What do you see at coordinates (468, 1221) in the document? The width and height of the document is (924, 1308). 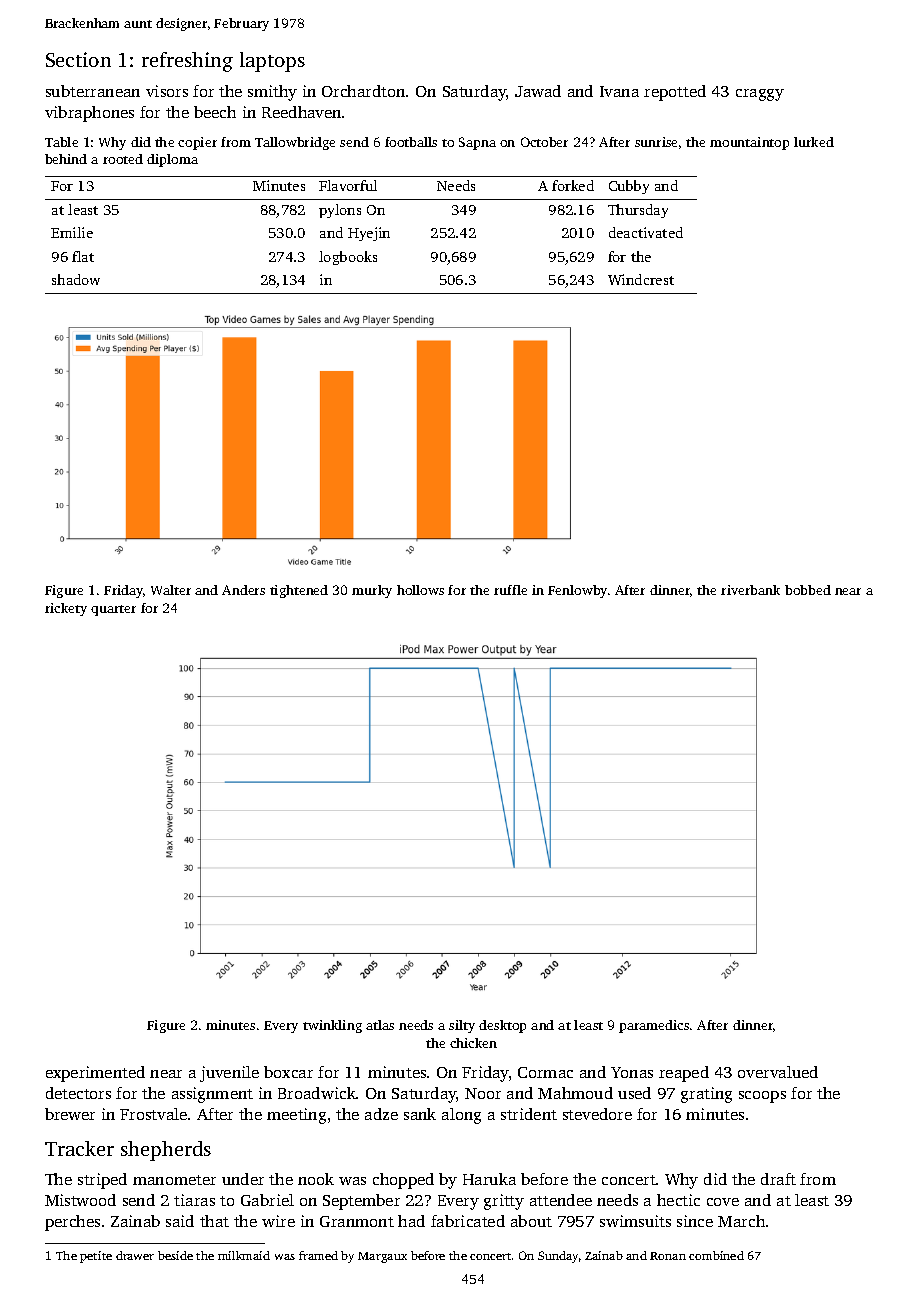 I see `fabricated` at bounding box center [468, 1221].
